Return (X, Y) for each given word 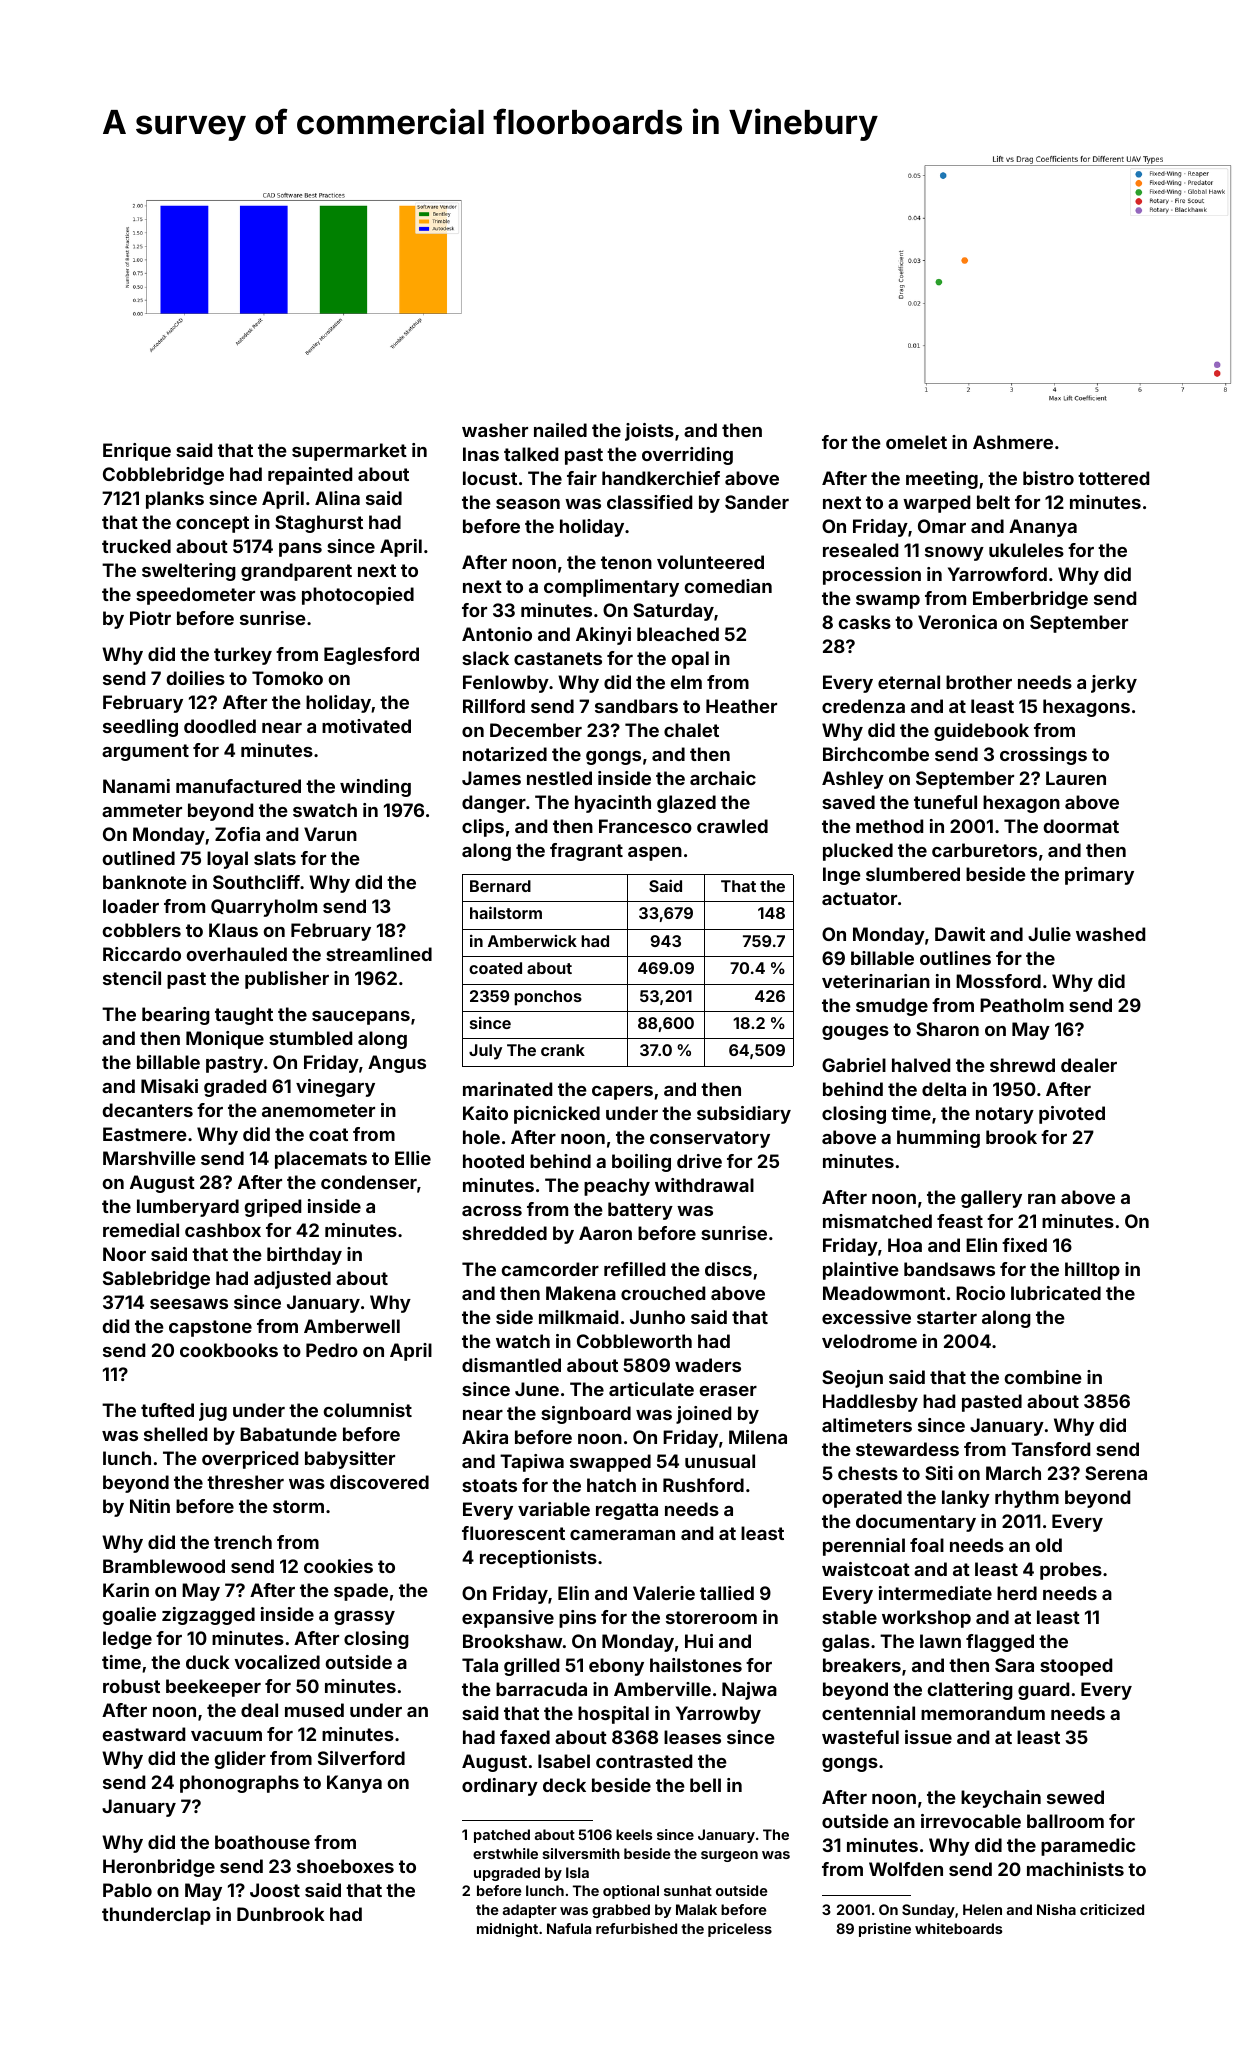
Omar (942, 526)
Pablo (127, 1890)
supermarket (349, 452)
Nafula (569, 1928)
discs (728, 1269)
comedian (728, 586)
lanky (966, 1499)
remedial (141, 1230)
